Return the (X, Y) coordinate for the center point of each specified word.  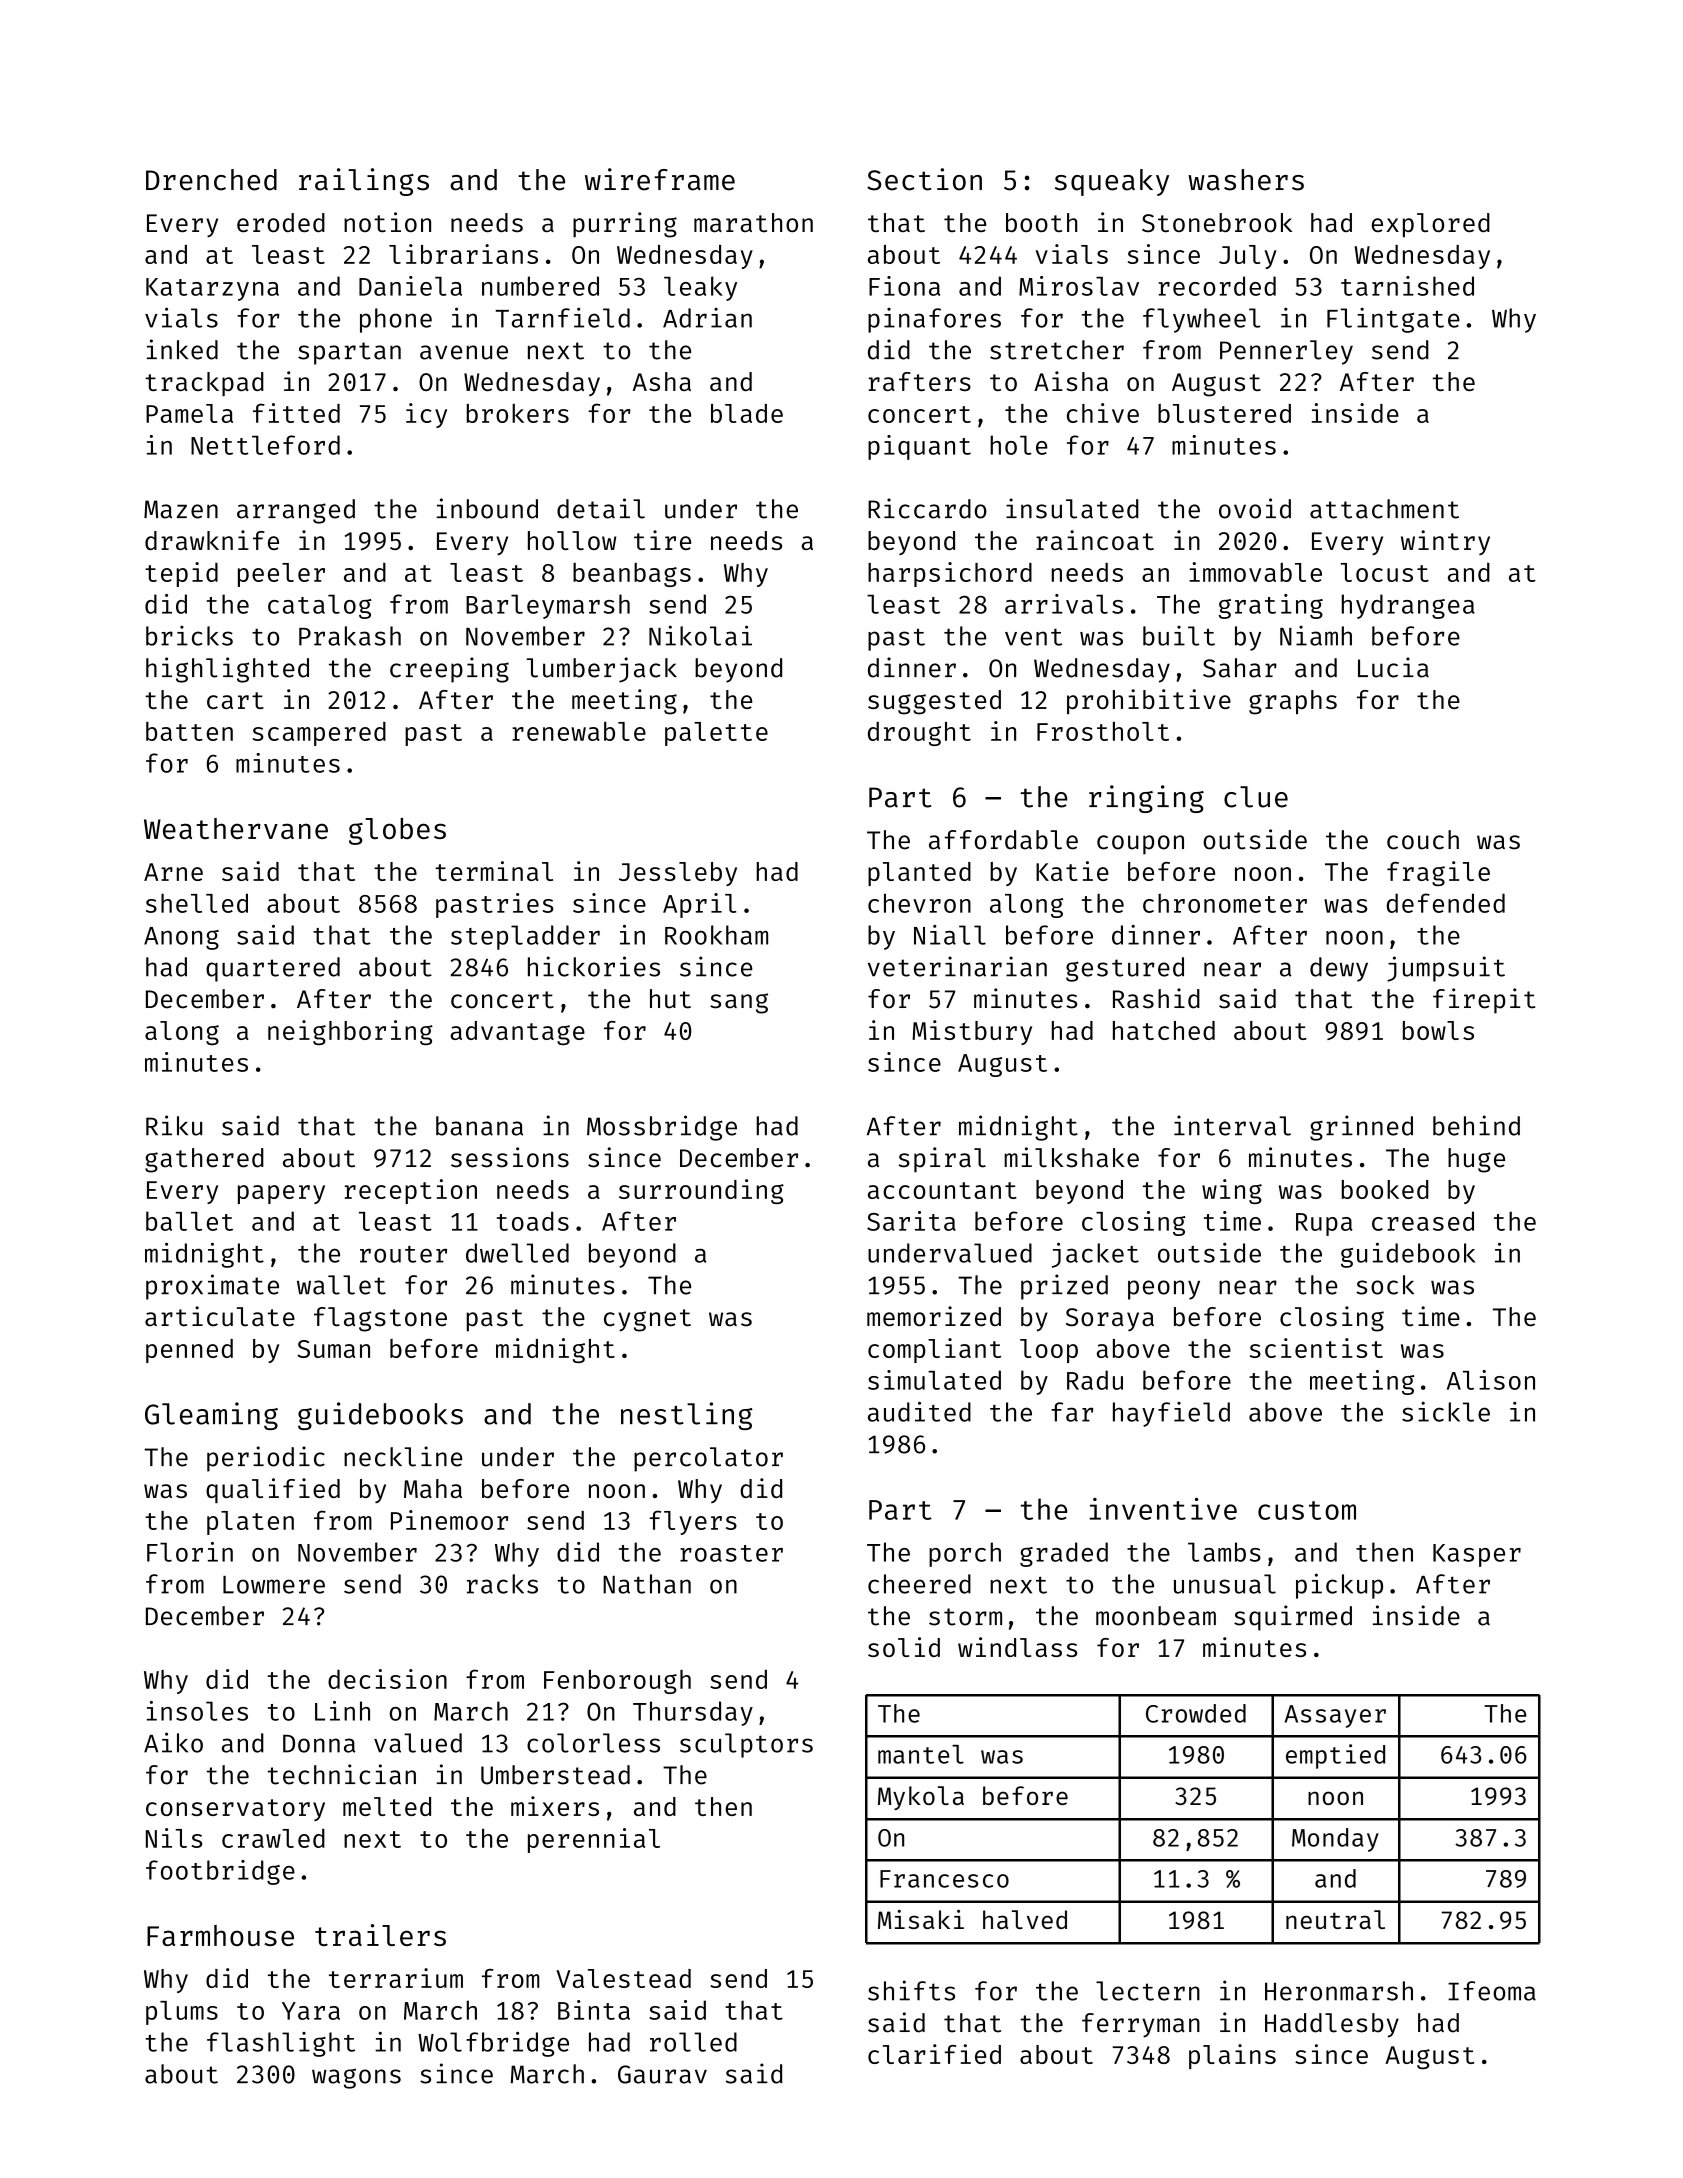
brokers (518, 413)
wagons (356, 2078)
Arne (173, 872)
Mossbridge (662, 1128)
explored (1431, 225)
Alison (1491, 1380)
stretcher (1057, 350)
